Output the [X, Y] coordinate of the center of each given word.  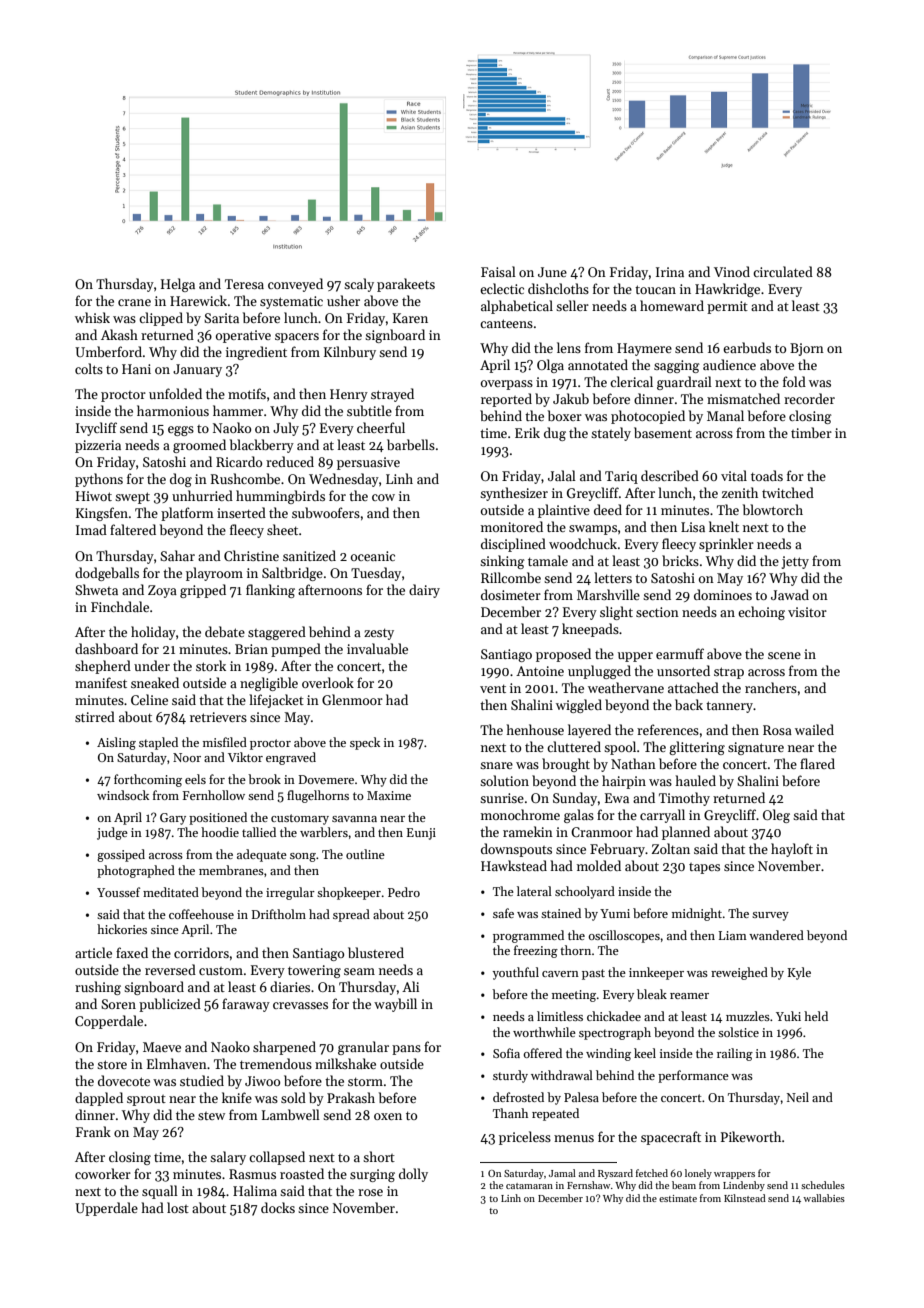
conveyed [295, 285]
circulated [783, 271]
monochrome [520, 814]
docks [278, 1207]
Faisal [498, 271]
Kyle [799, 973]
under [152, 665]
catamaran [529, 1186]
